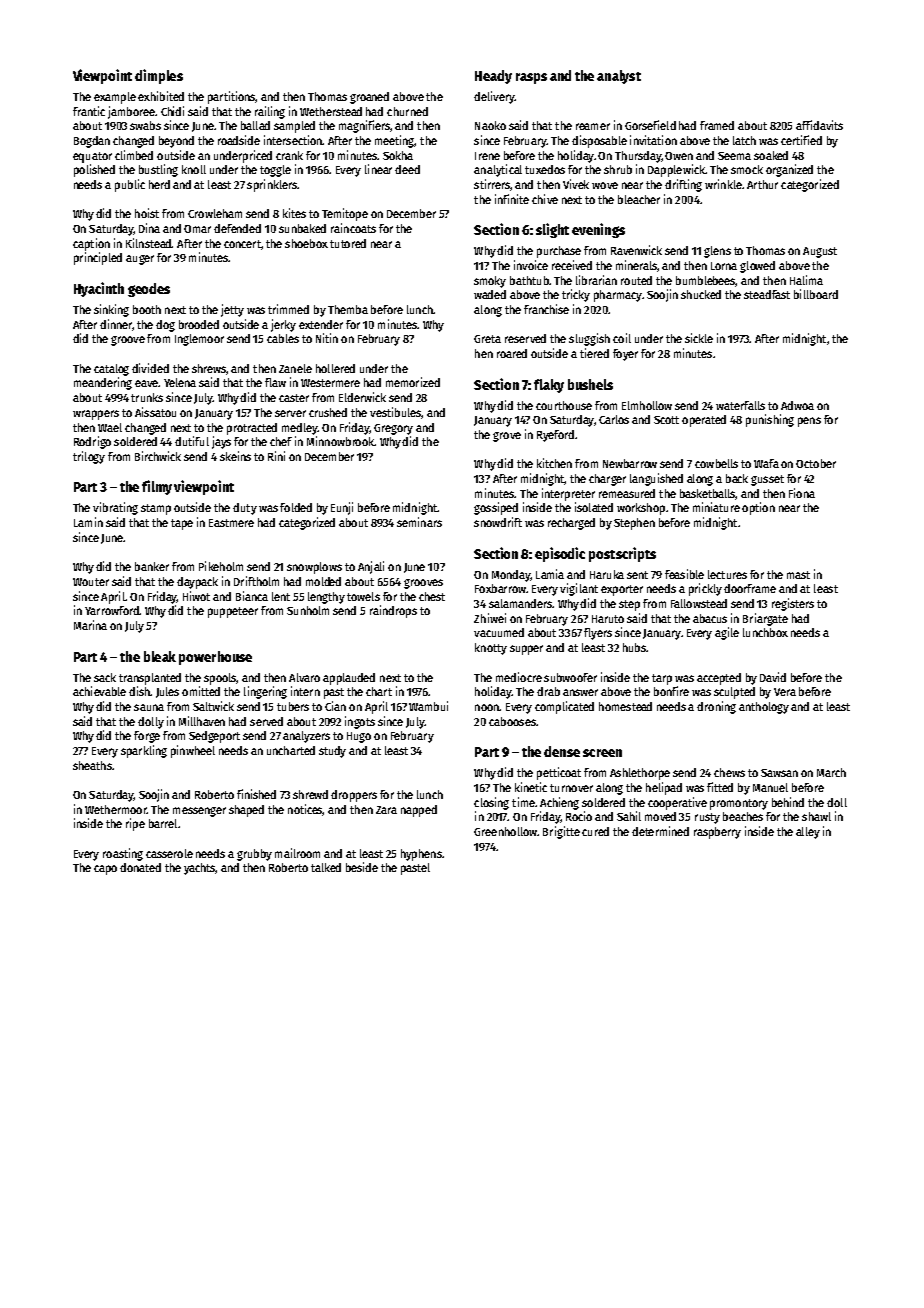 Image resolution: width=924 pixels, height=1308 pixels. What do you see at coordinates (758, 508) in the screenshot?
I see `option` at bounding box center [758, 508].
